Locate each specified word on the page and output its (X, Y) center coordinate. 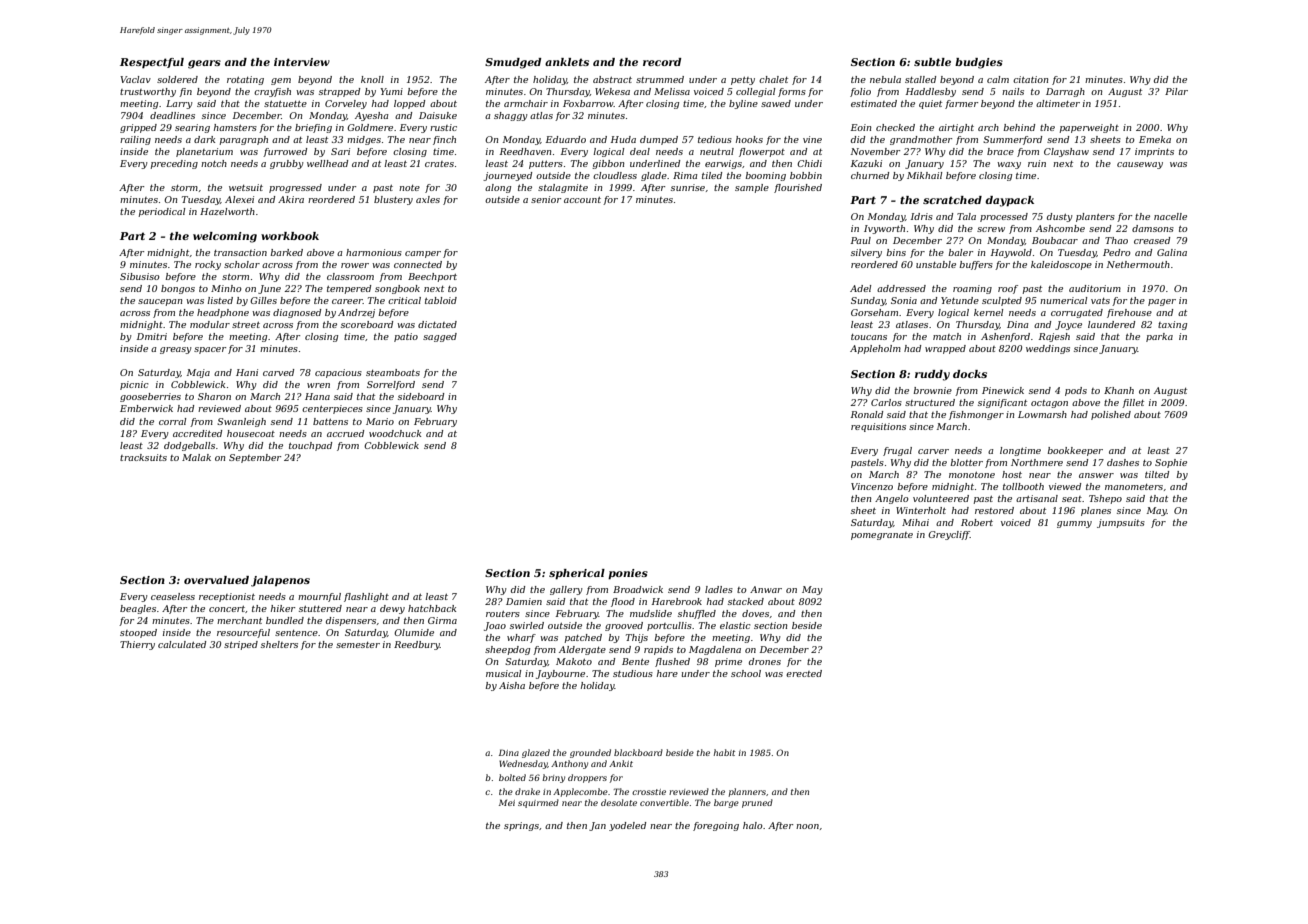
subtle (932, 62)
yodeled (627, 826)
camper (423, 254)
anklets (567, 62)
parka (1159, 337)
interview (302, 62)
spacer (210, 350)
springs (521, 826)
